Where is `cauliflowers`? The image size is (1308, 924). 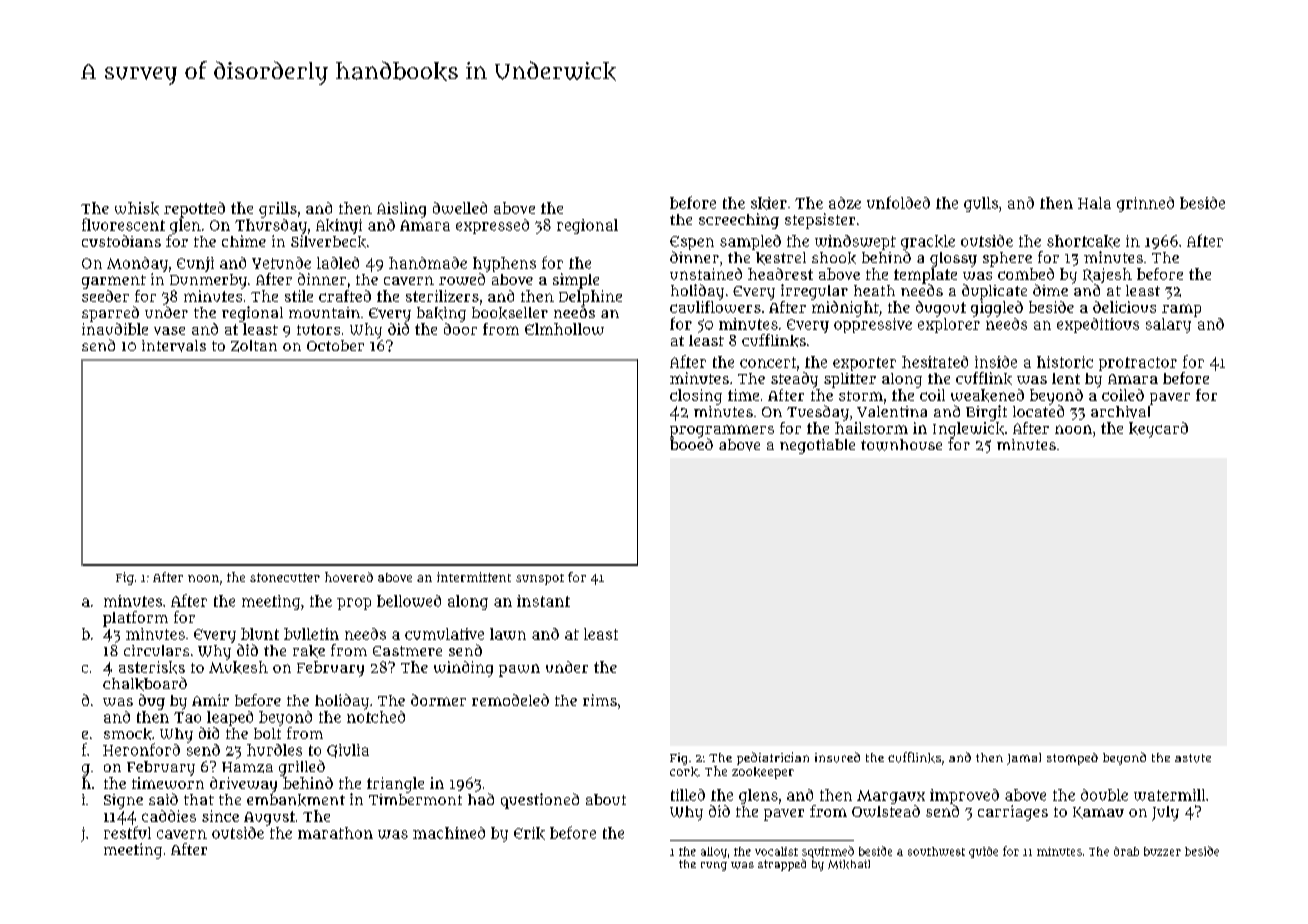 cauliflowers is located at coordinates (715, 307).
